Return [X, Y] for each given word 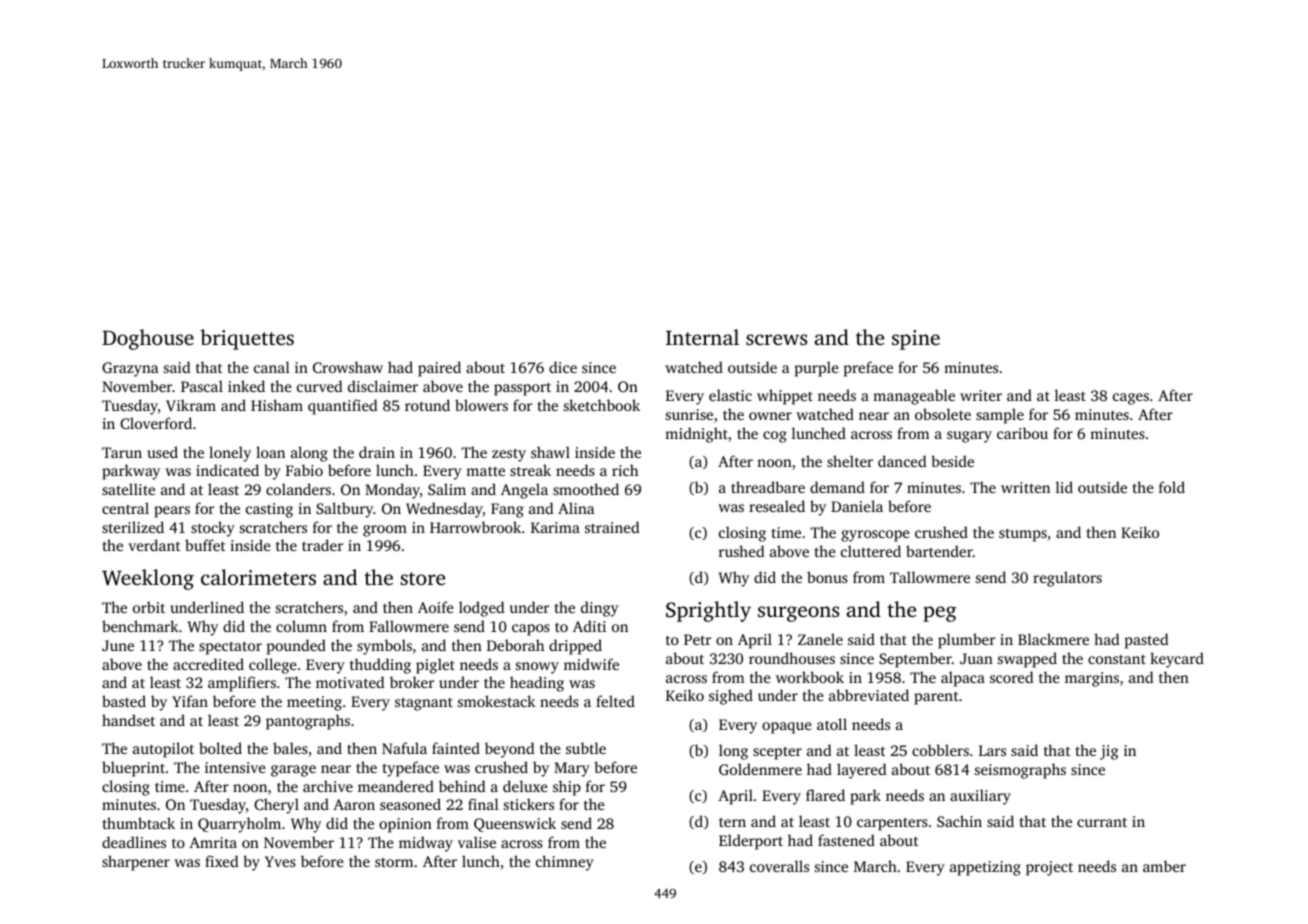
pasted [1146, 641]
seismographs [1020, 771]
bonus [827, 577]
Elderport [751, 842]
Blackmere [1053, 639]
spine [916, 340]
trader [322, 545]
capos [531, 630]
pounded [296, 647]
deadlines [134, 842]
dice [563, 367]
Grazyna [130, 369]
